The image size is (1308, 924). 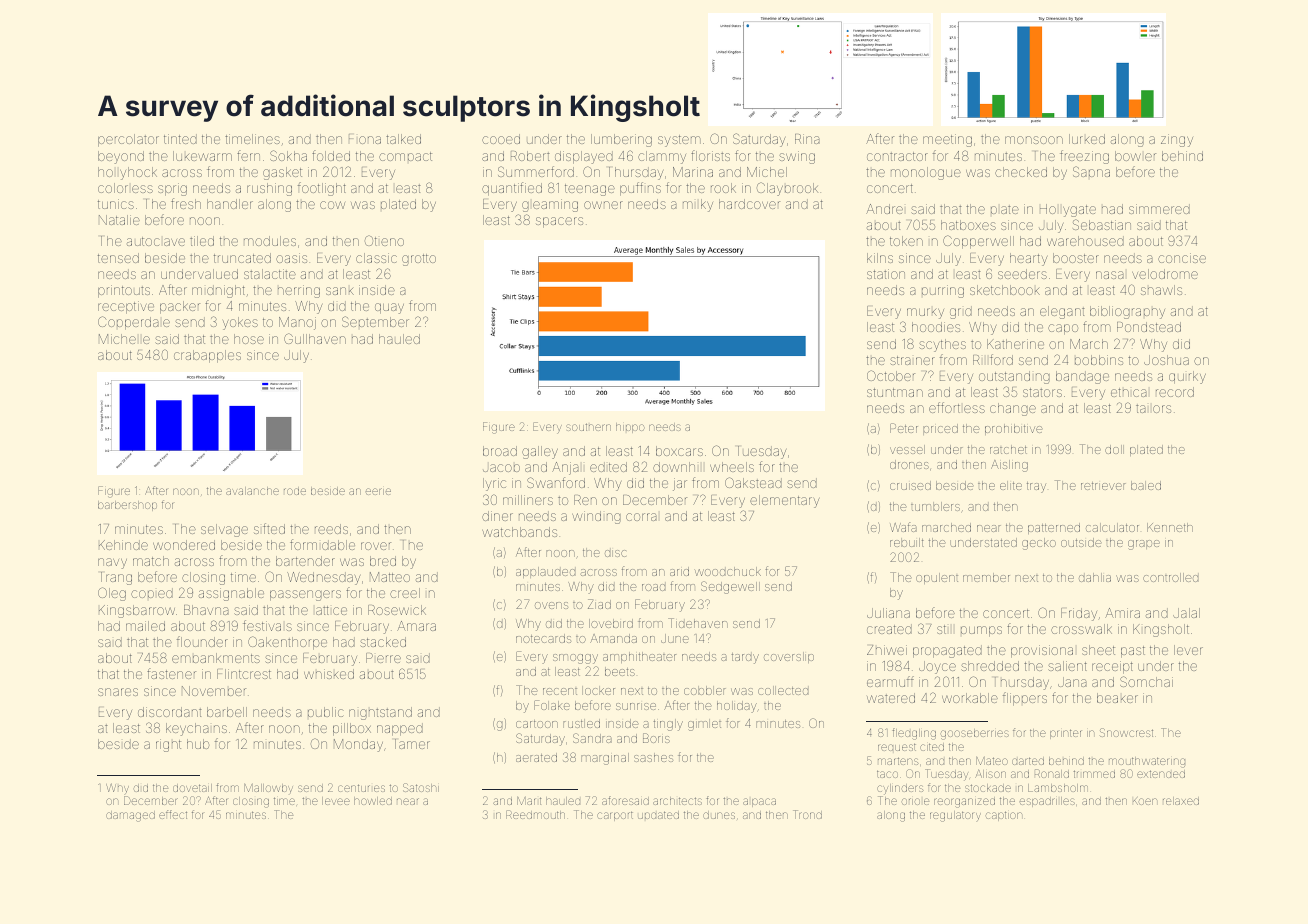 I want to click on prohibitive, so click(x=1014, y=429).
